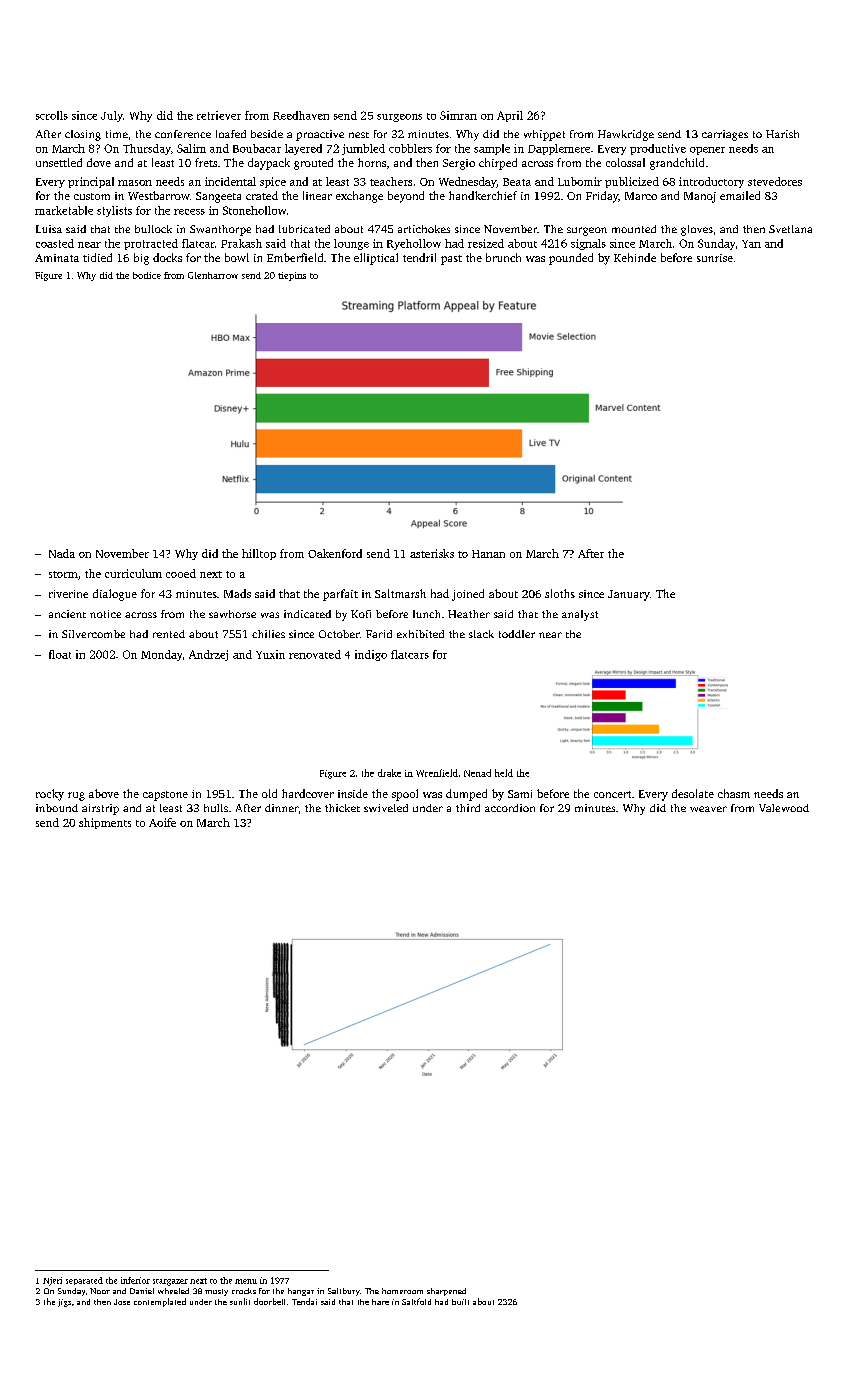 This page has width=849, height=1400. I want to click on productive, so click(658, 149).
